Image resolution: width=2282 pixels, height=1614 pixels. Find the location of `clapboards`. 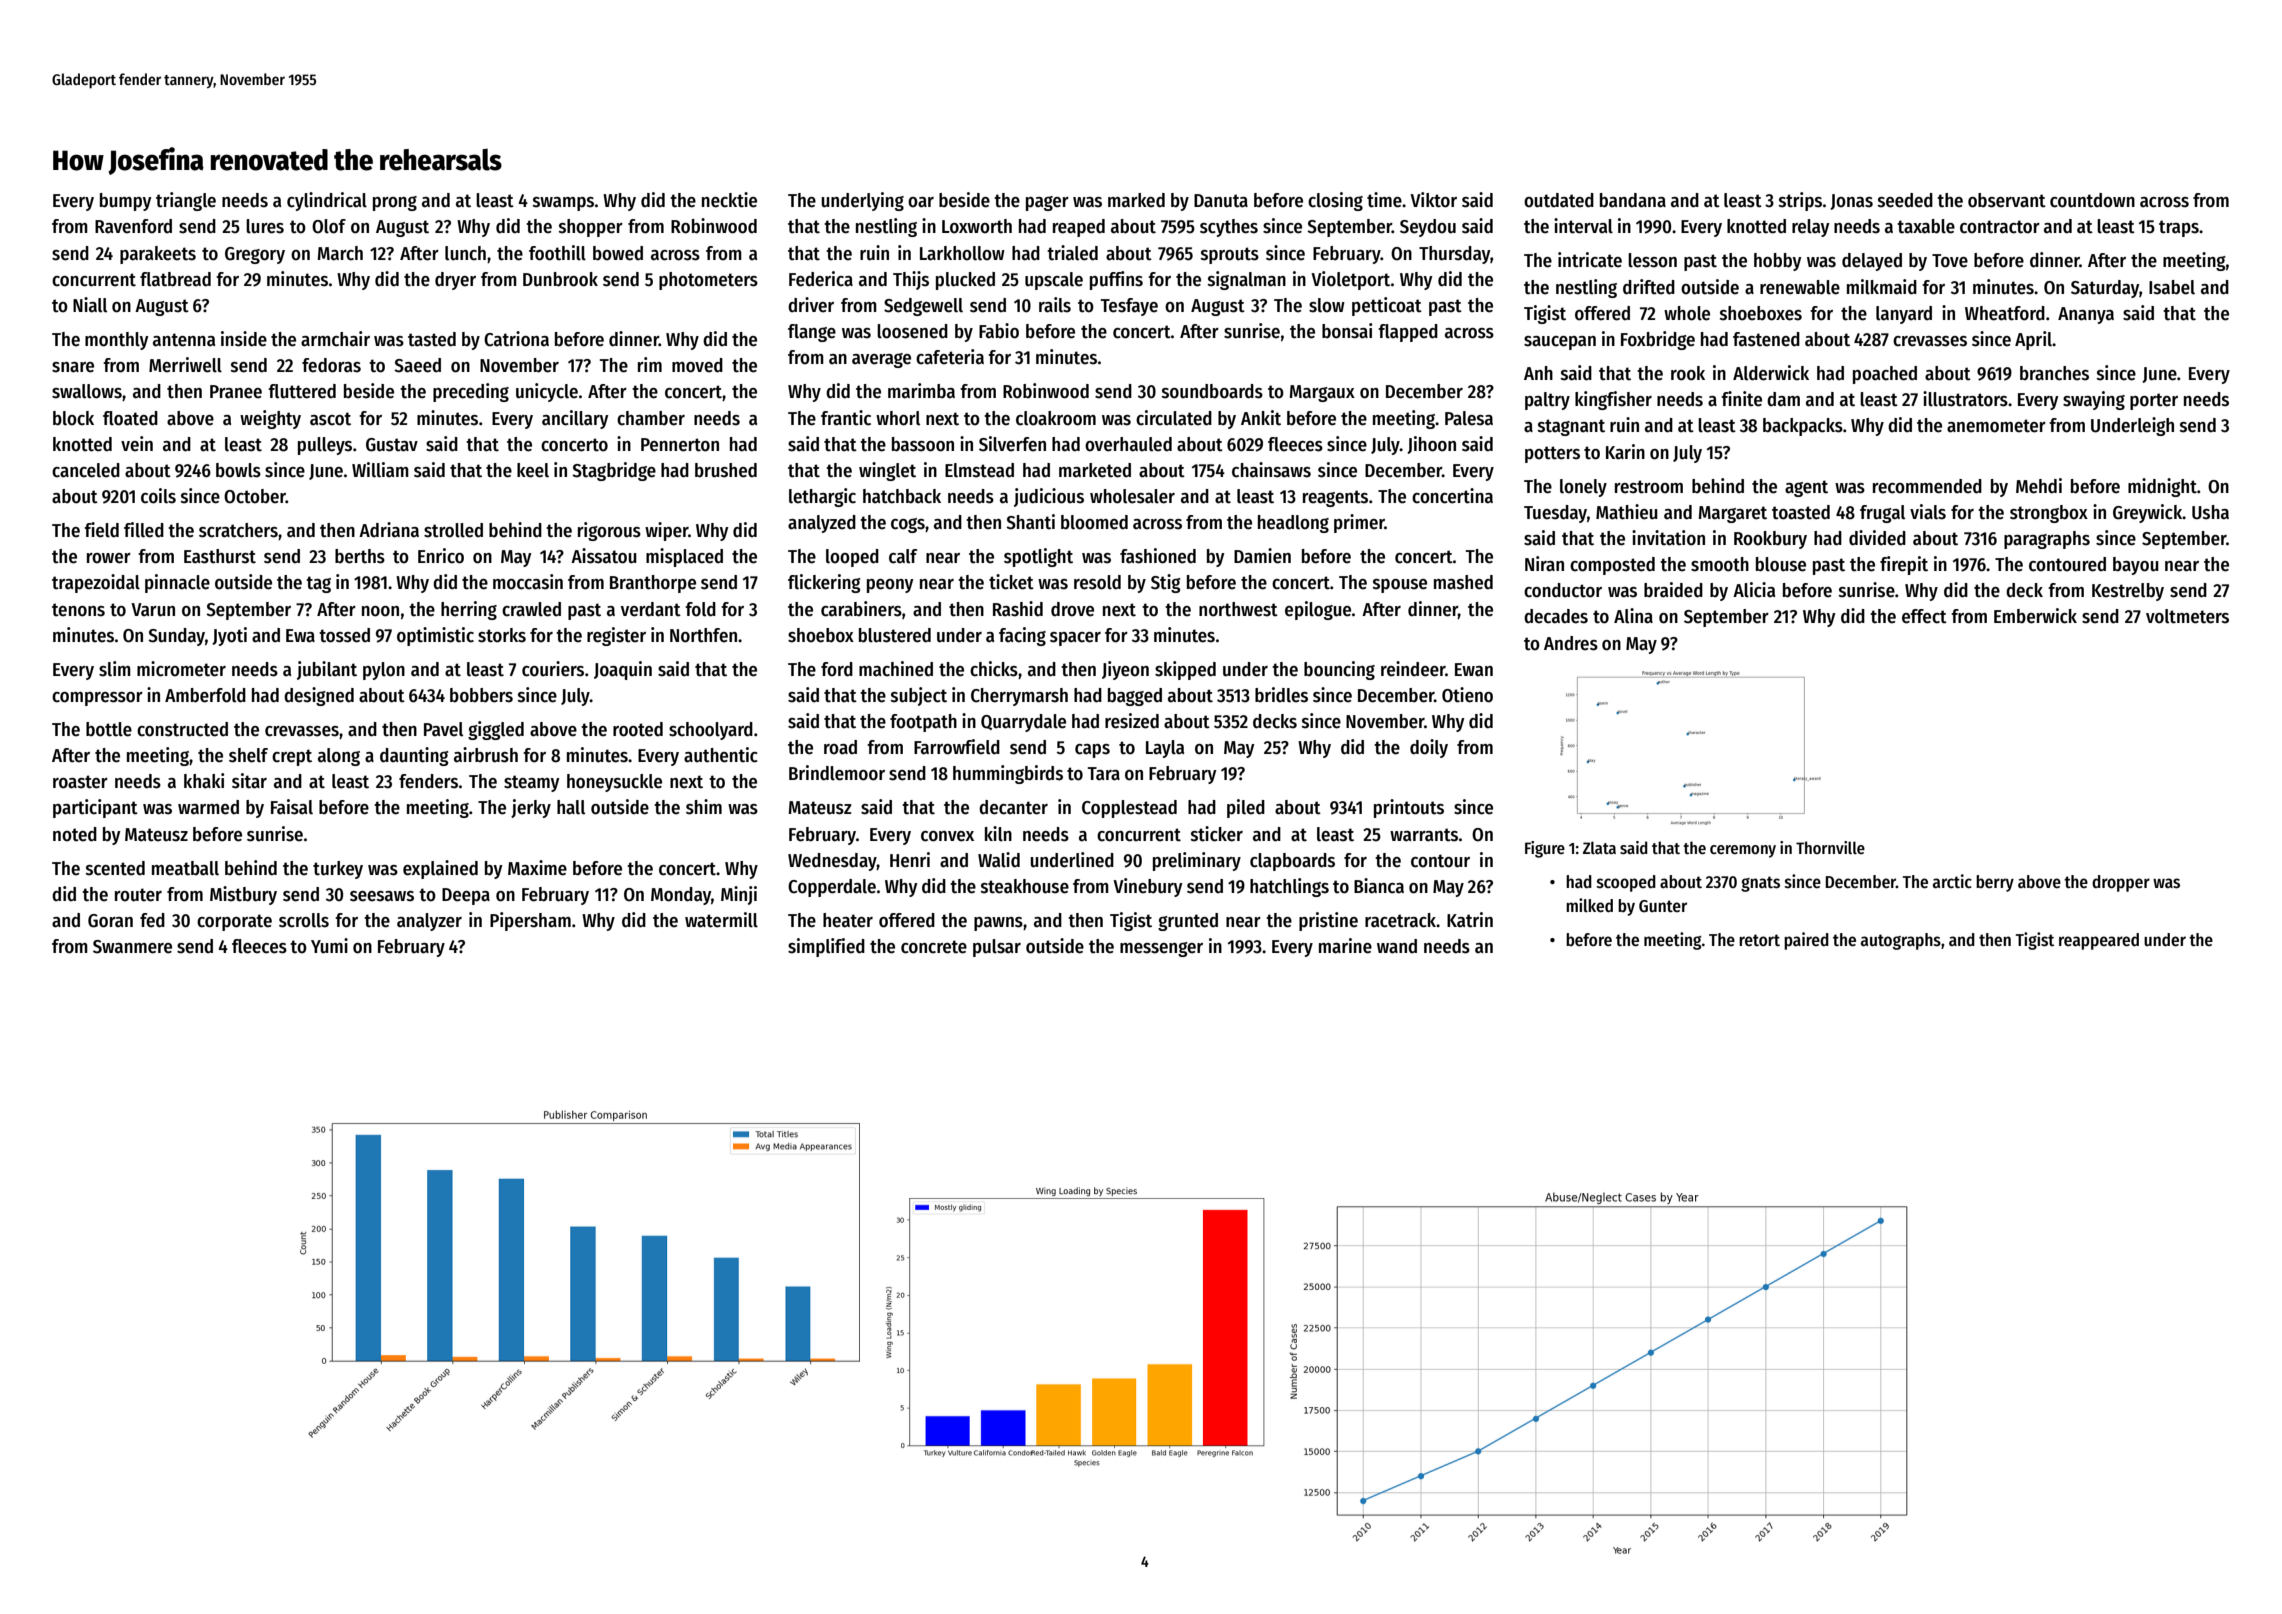

clapboards is located at coordinates (1292, 862).
